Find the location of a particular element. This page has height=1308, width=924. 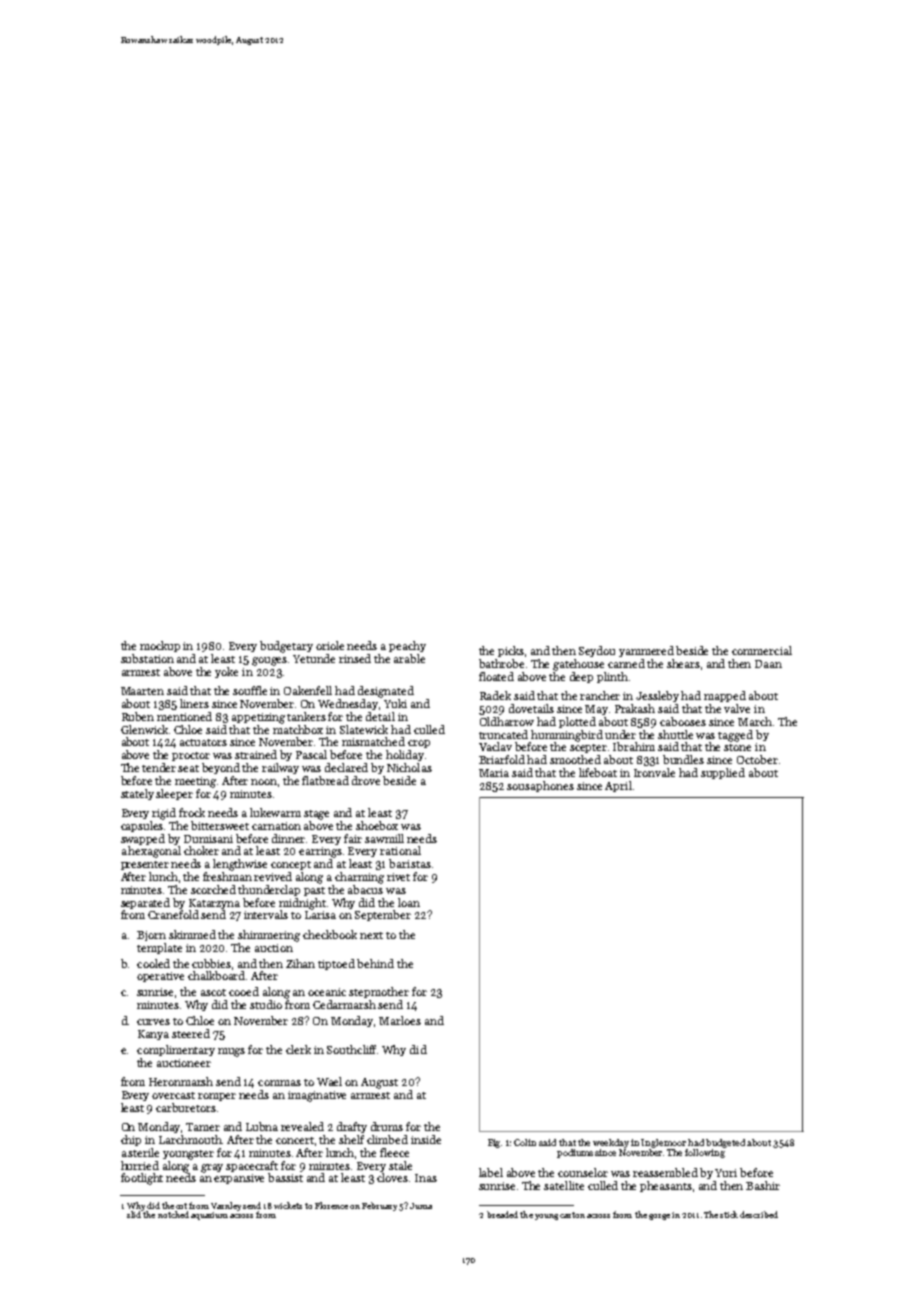

September is located at coordinates (383, 915).
